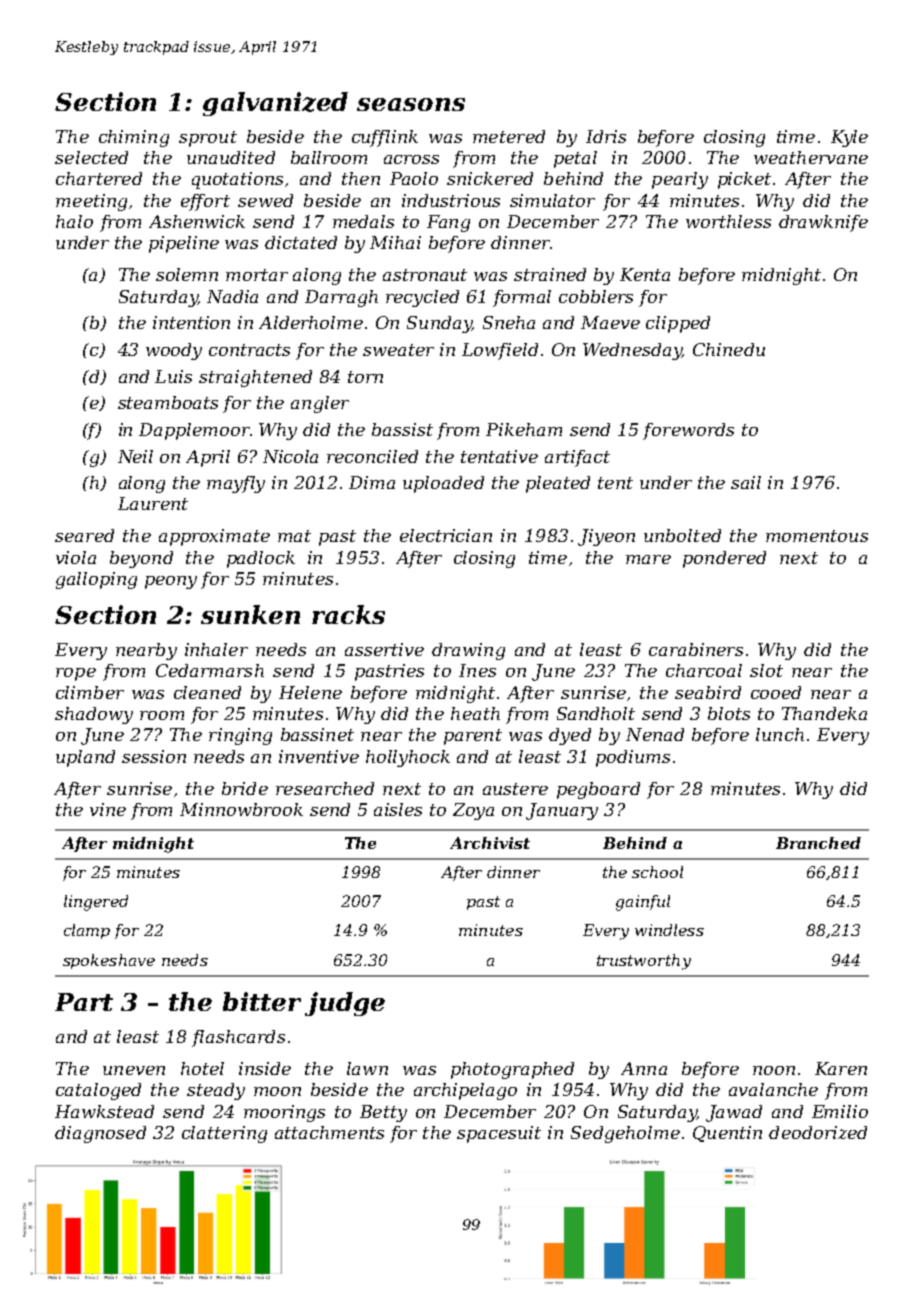 This screenshot has width=924, height=1311. What do you see at coordinates (94, 715) in the screenshot?
I see `shadowy` at bounding box center [94, 715].
